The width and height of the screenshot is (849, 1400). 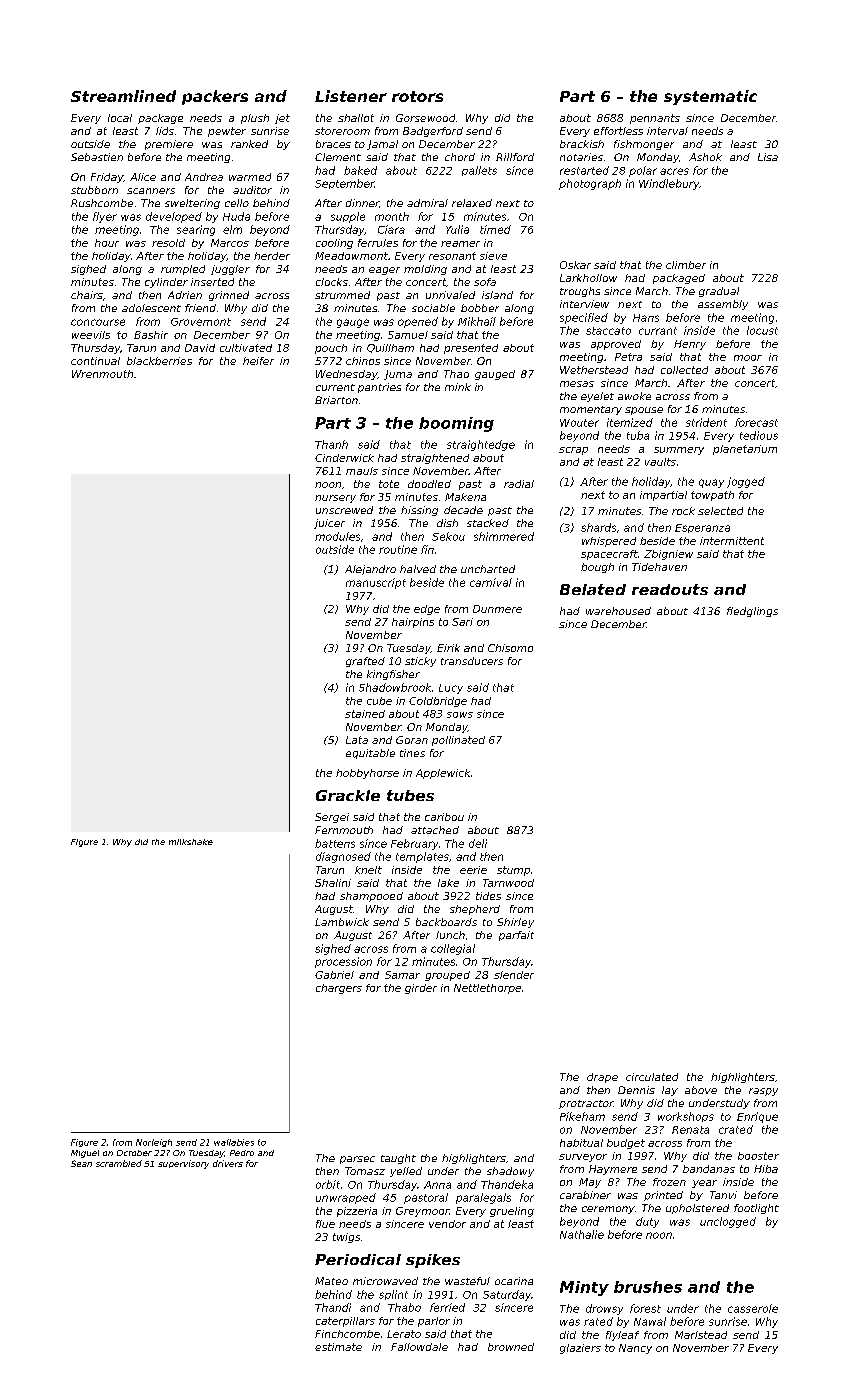 I want to click on Streamlined, so click(x=123, y=96).
